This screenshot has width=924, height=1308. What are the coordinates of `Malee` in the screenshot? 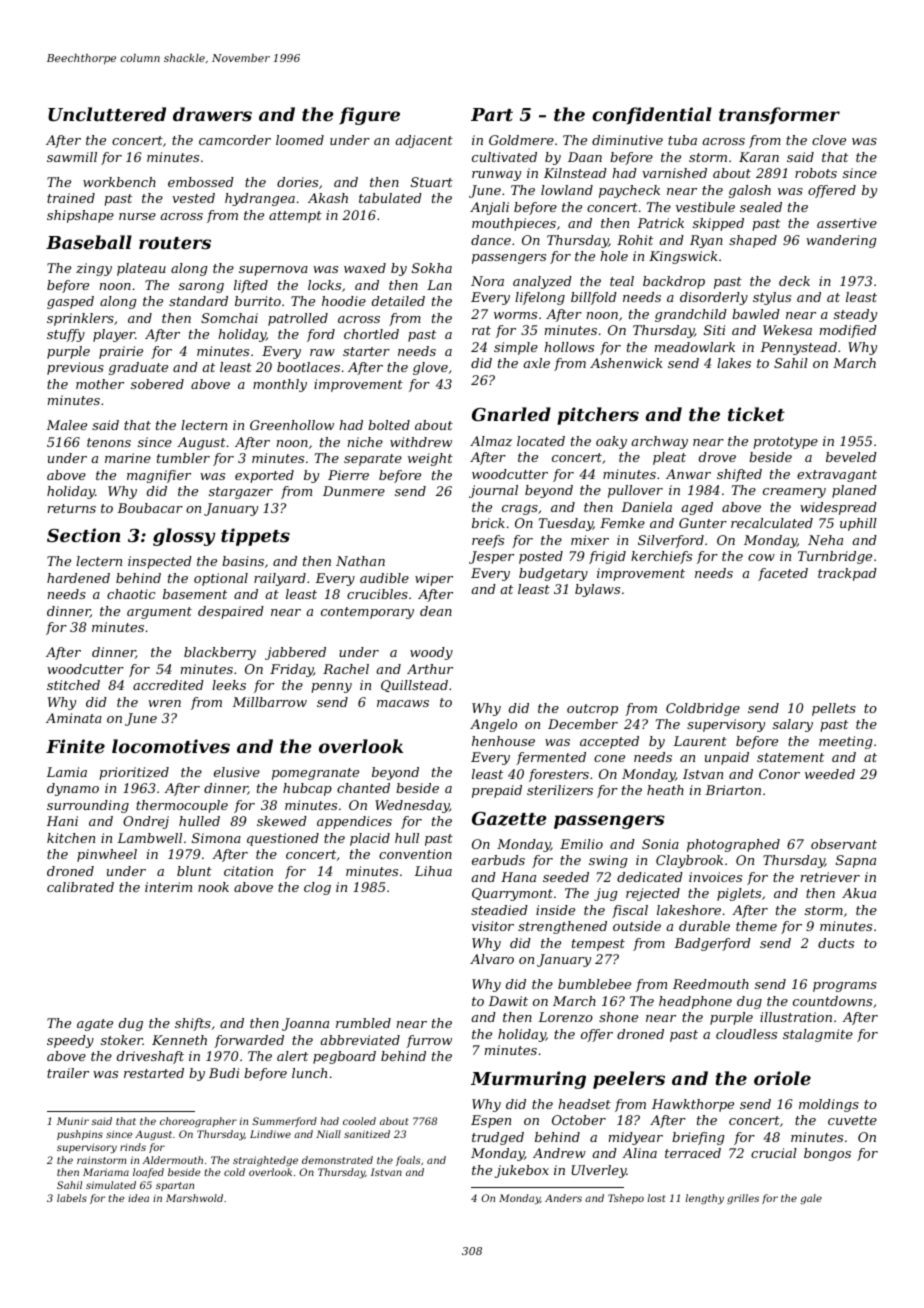 It's located at (66, 425).
